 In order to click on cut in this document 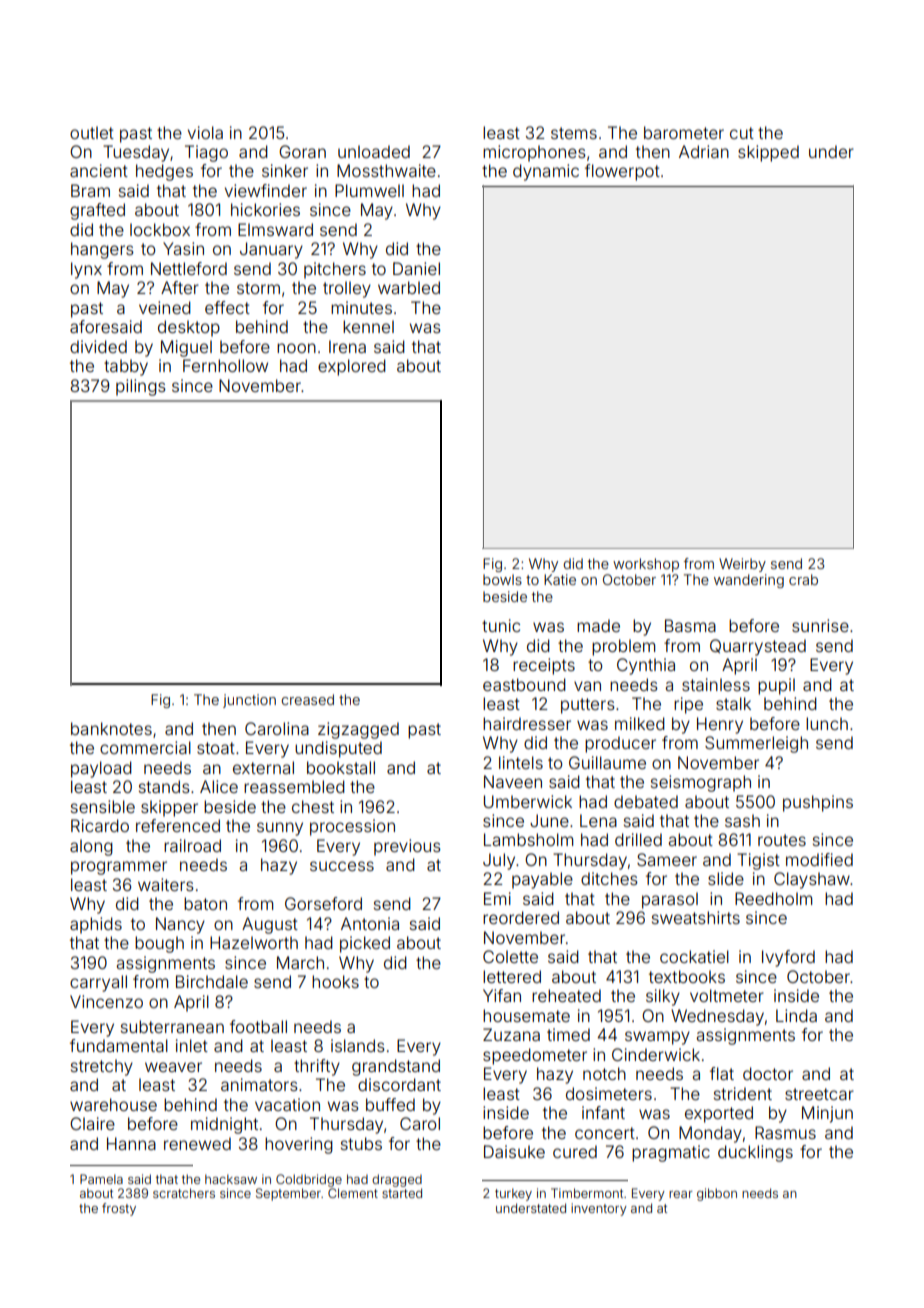, I will do `click(742, 133)`.
